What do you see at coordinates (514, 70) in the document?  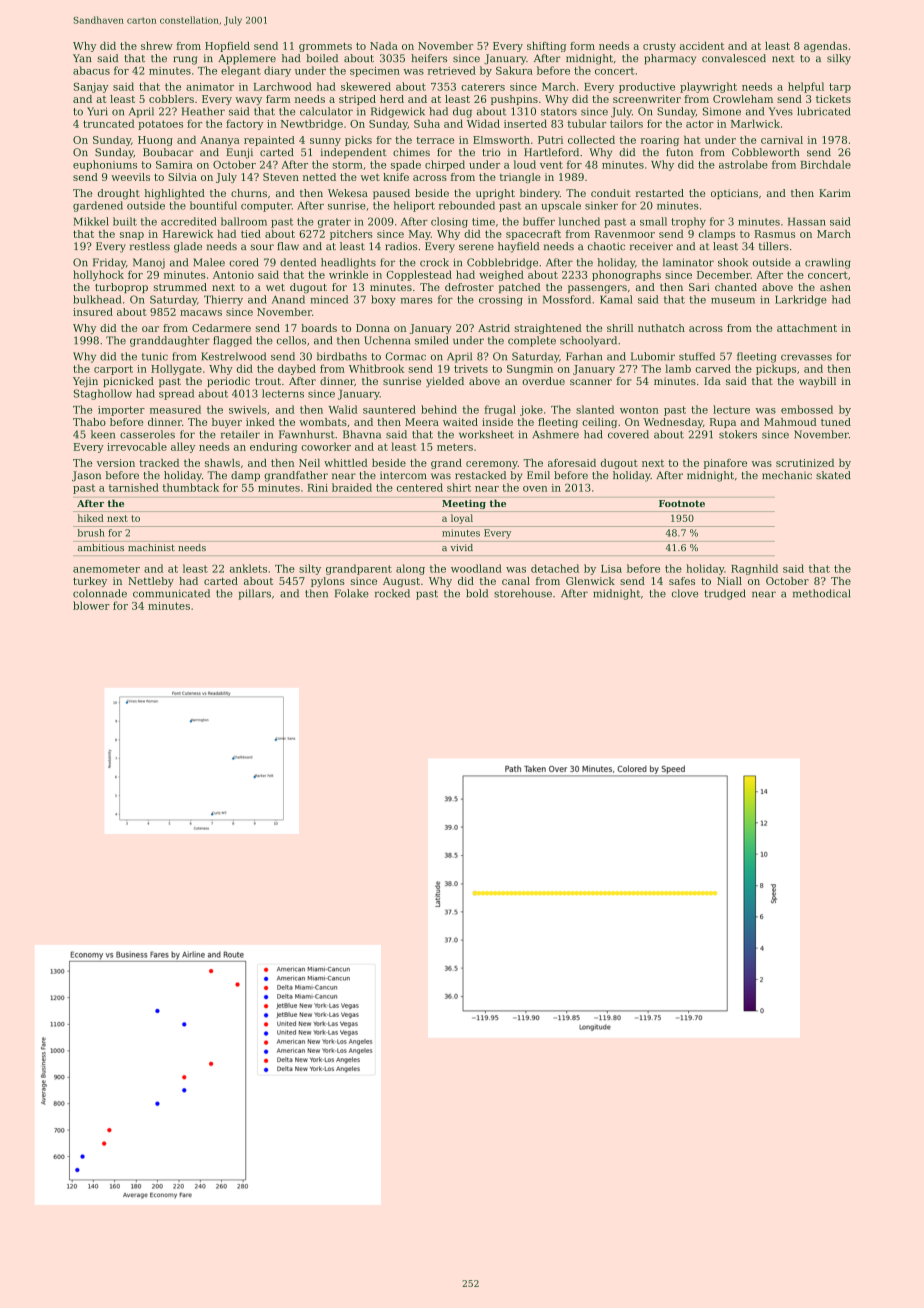 I see `Sakura` at bounding box center [514, 70].
